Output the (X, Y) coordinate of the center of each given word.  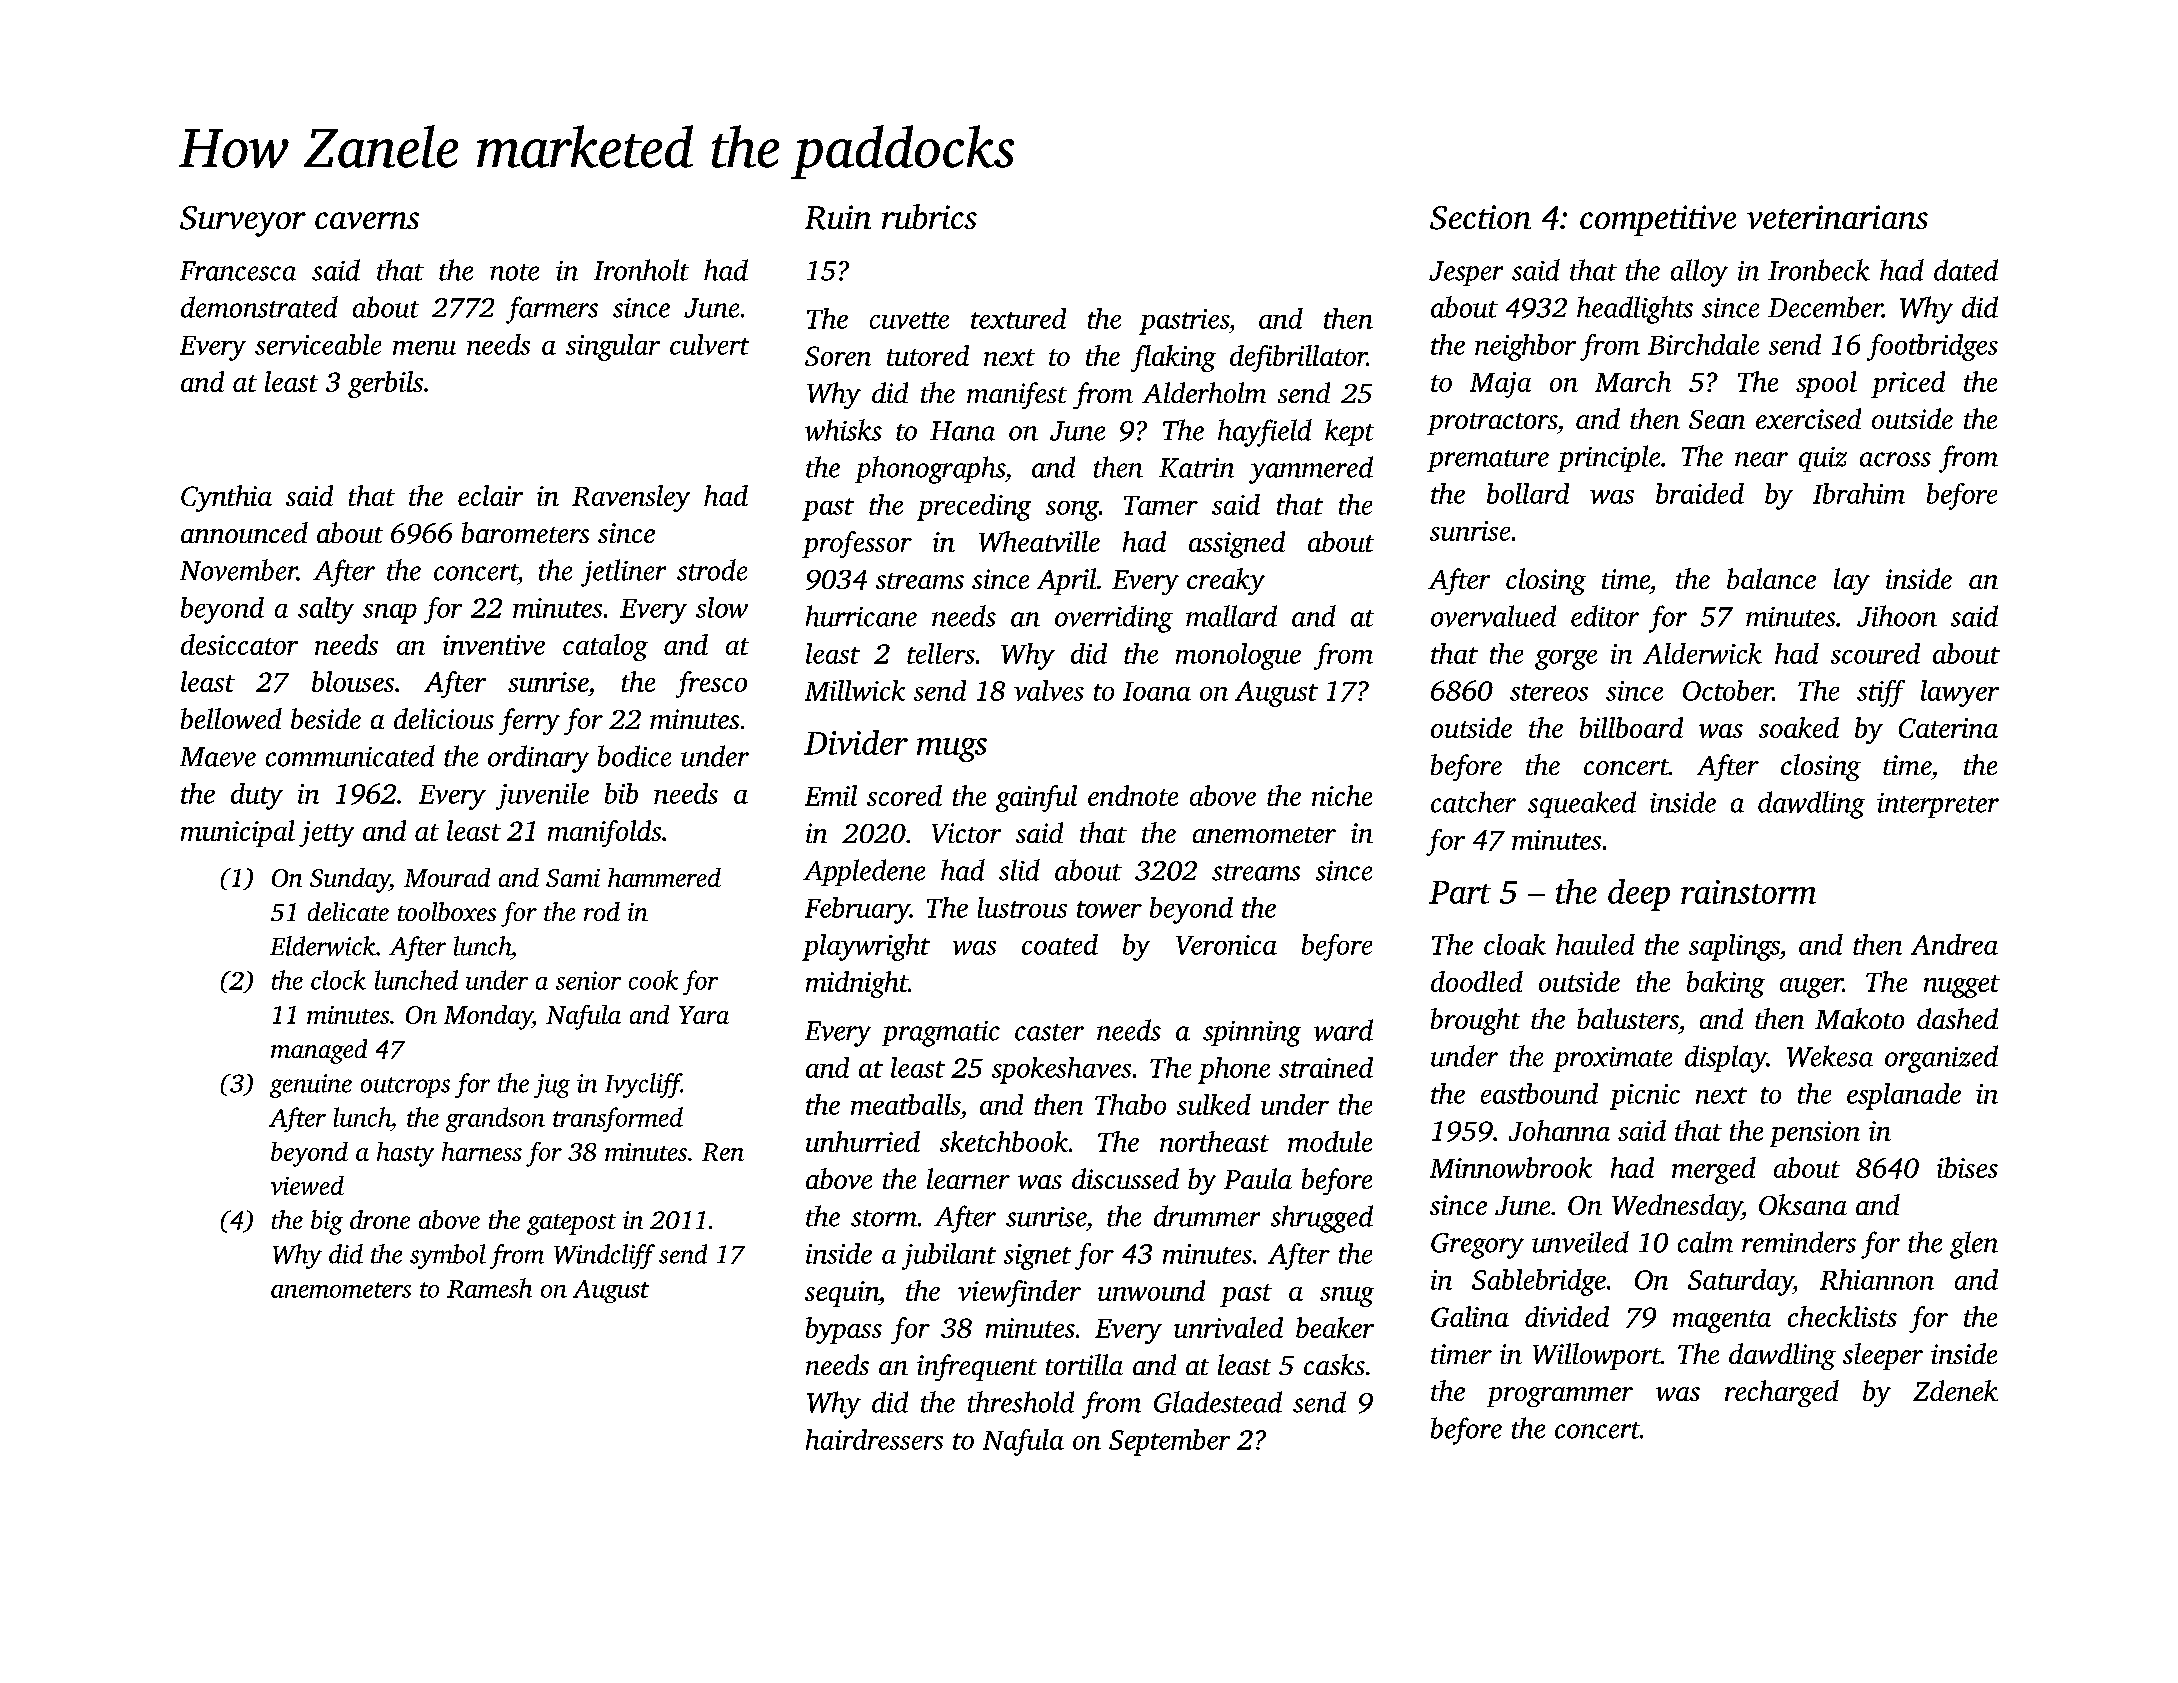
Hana (962, 431)
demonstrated (259, 307)
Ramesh (489, 1288)
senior (588, 980)
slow (722, 607)
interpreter (1938, 805)
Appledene (864, 872)
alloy (1699, 273)
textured (1018, 318)
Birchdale (1703, 344)
